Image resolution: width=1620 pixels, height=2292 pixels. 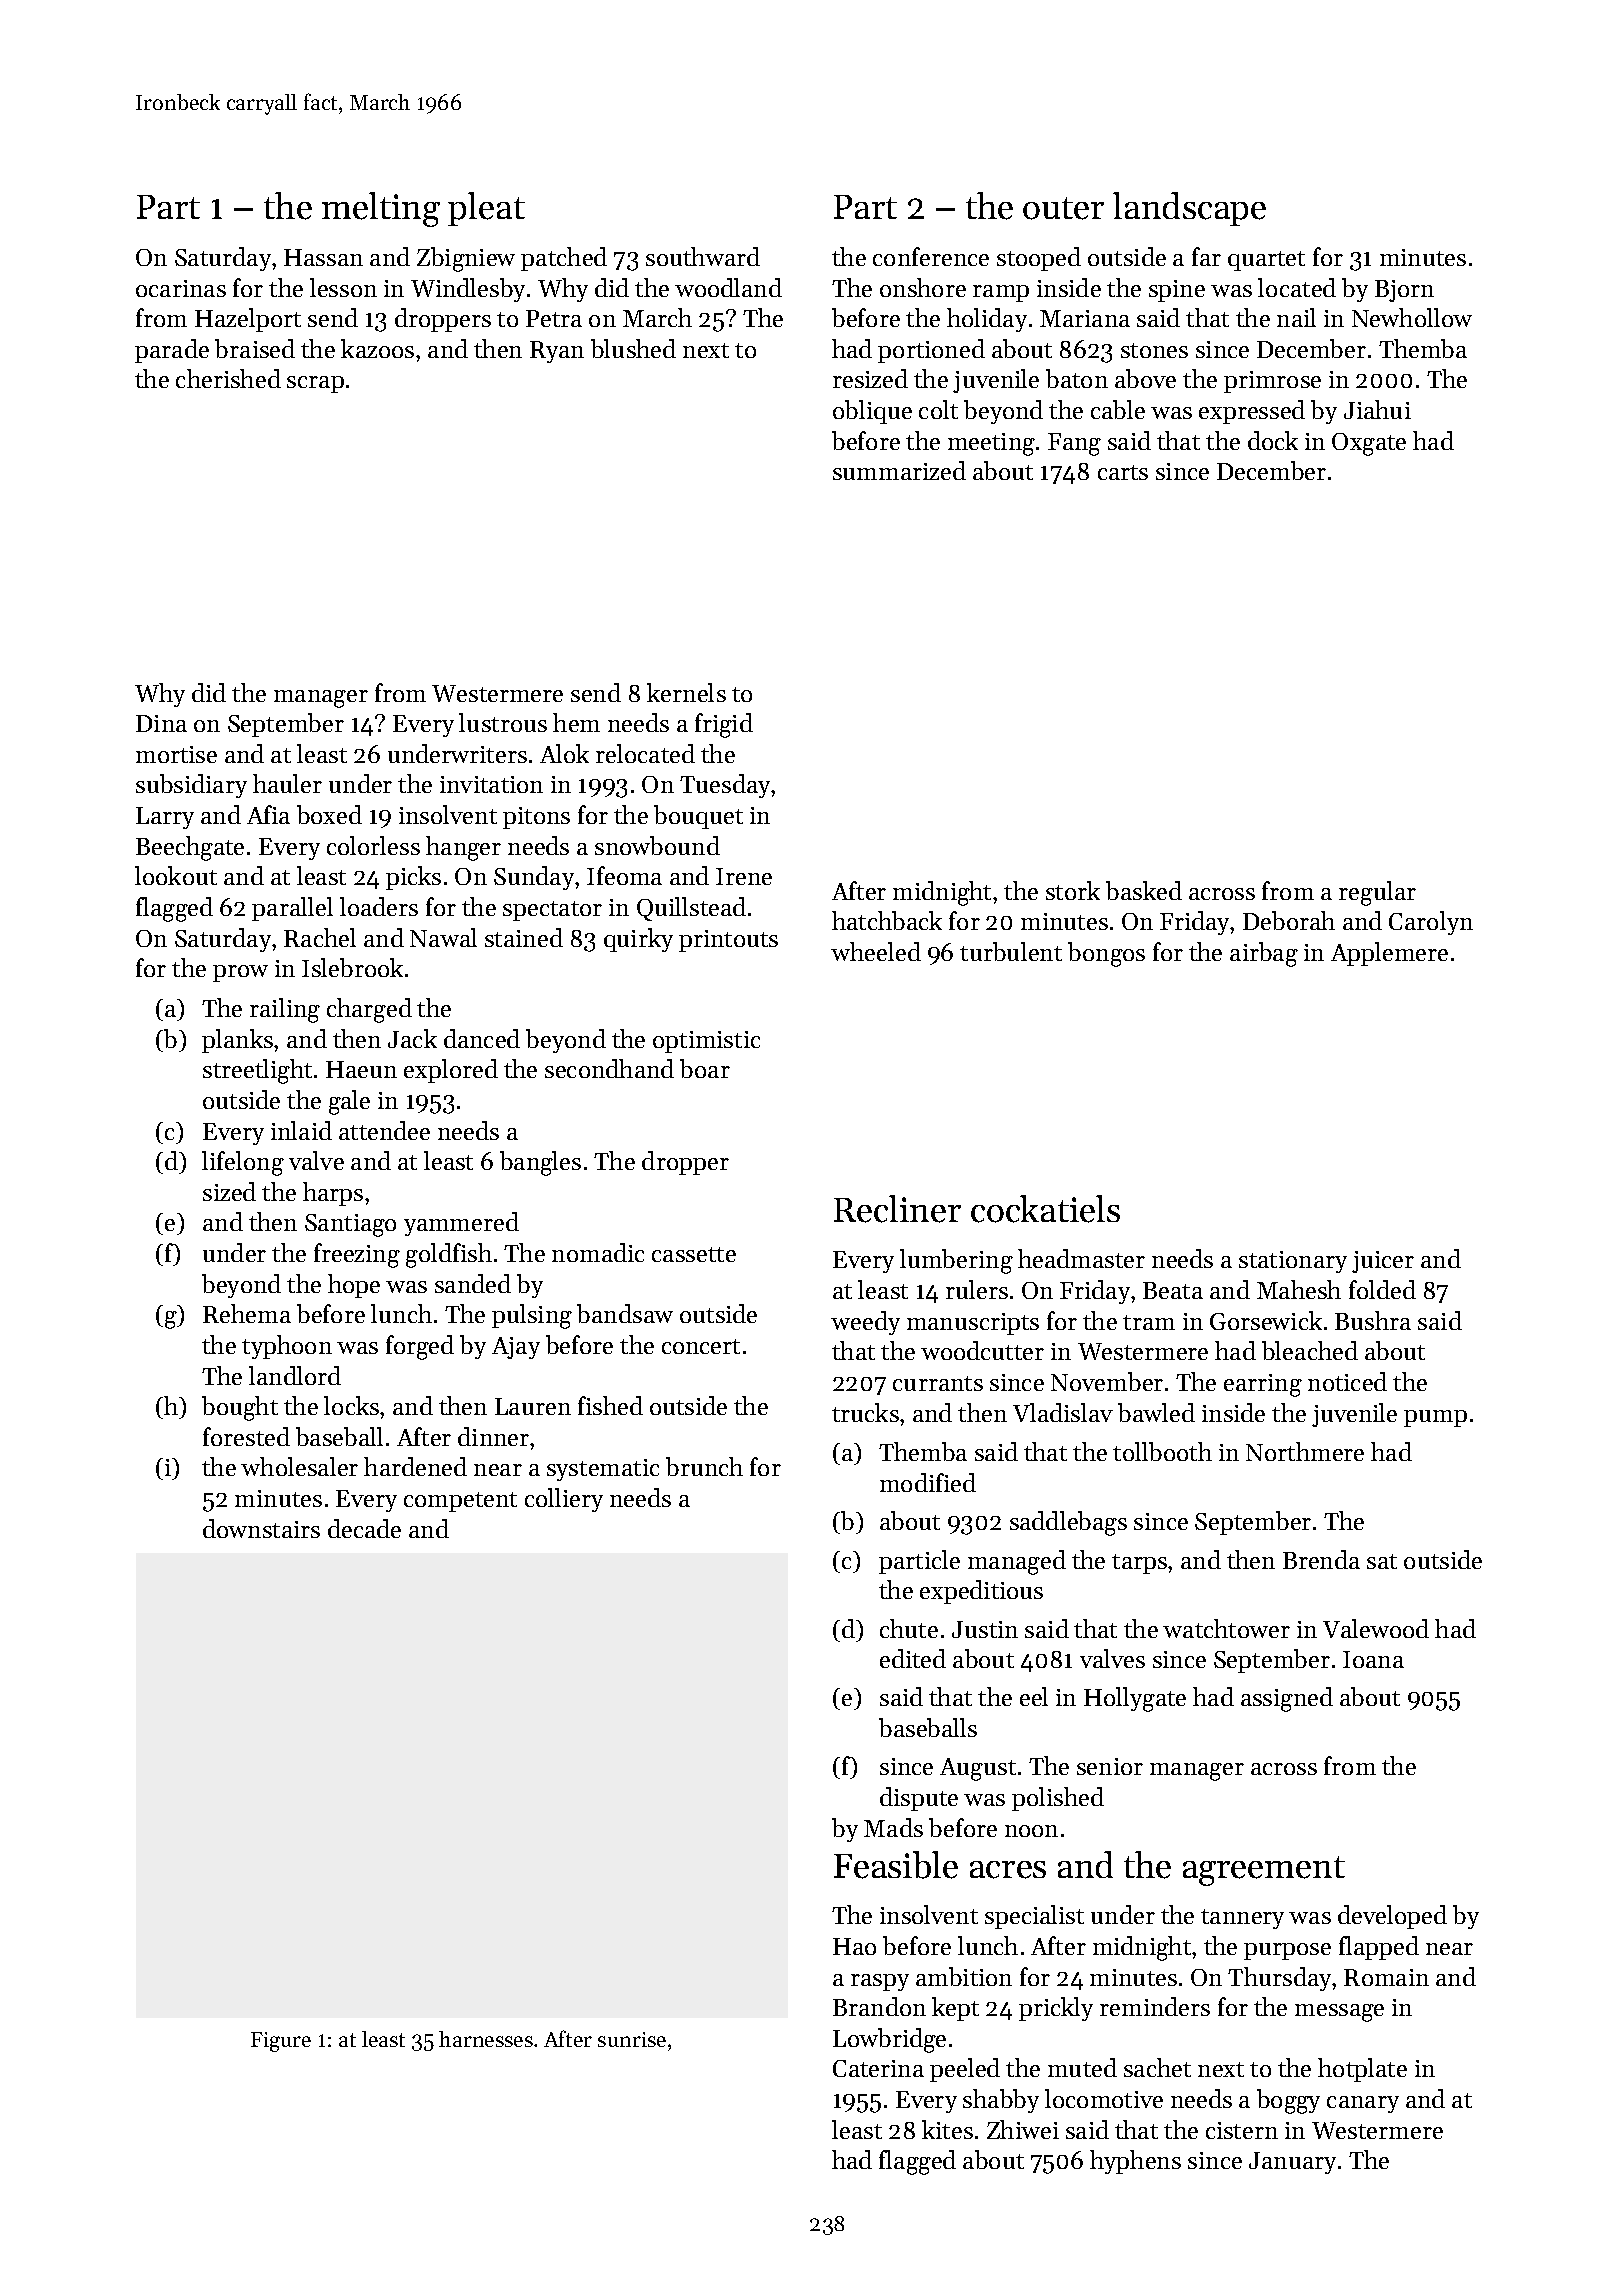 I want to click on Hazelport, so click(x=248, y=320).
